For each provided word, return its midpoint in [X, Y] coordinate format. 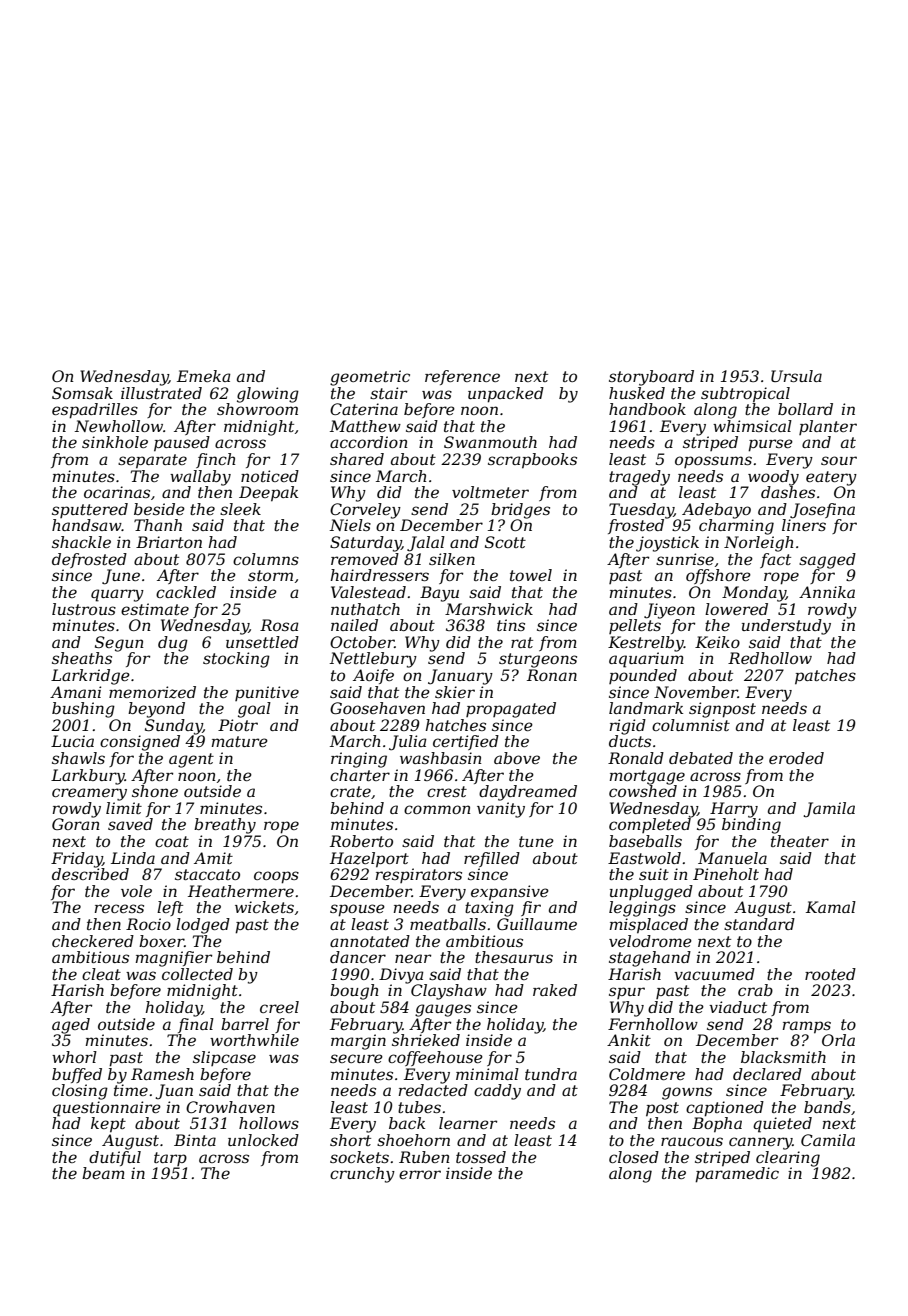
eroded [796, 758]
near [413, 958]
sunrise [685, 559]
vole [136, 891]
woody [773, 478]
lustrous [84, 609]
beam [103, 1173]
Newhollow [118, 426]
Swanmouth [490, 442]
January [460, 677]
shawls [78, 758]
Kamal [831, 907]
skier [455, 692]
